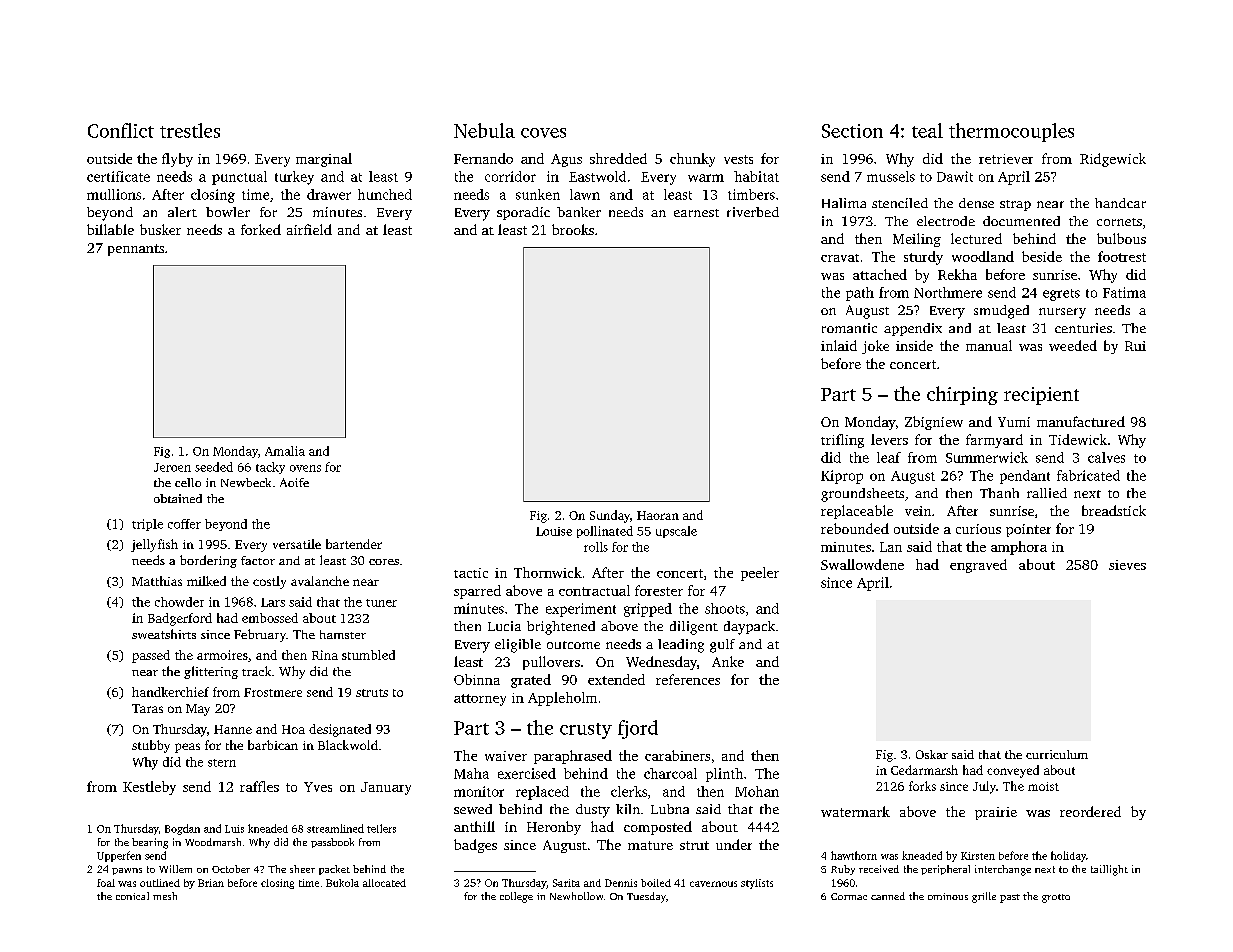 This screenshot has width=1233, height=952. I want to click on Nebula, so click(484, 130).
